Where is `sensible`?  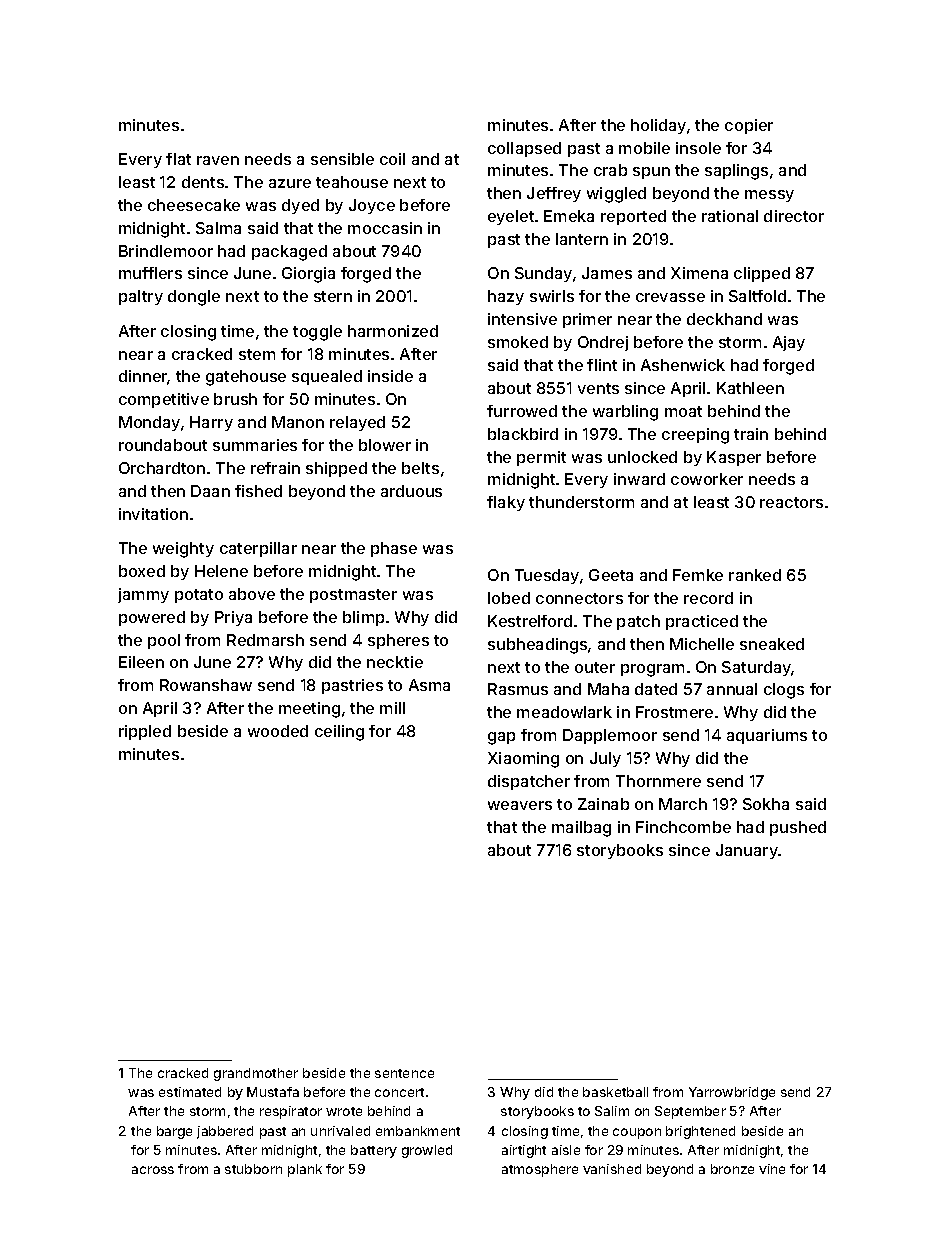
sensible is located at coordinates (342, 159).
